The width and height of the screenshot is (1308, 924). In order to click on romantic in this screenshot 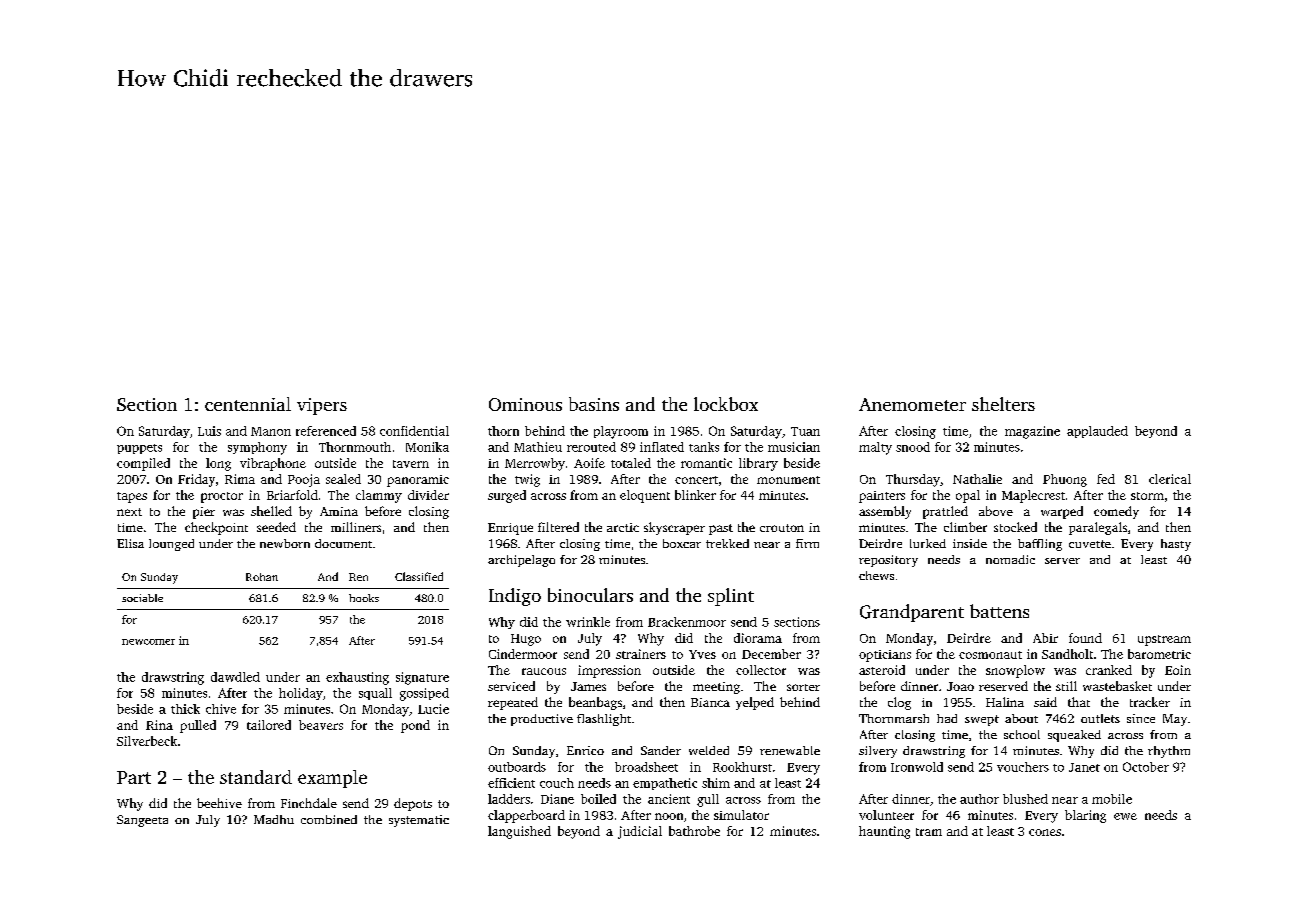, I will do `click(706, 463)`.
